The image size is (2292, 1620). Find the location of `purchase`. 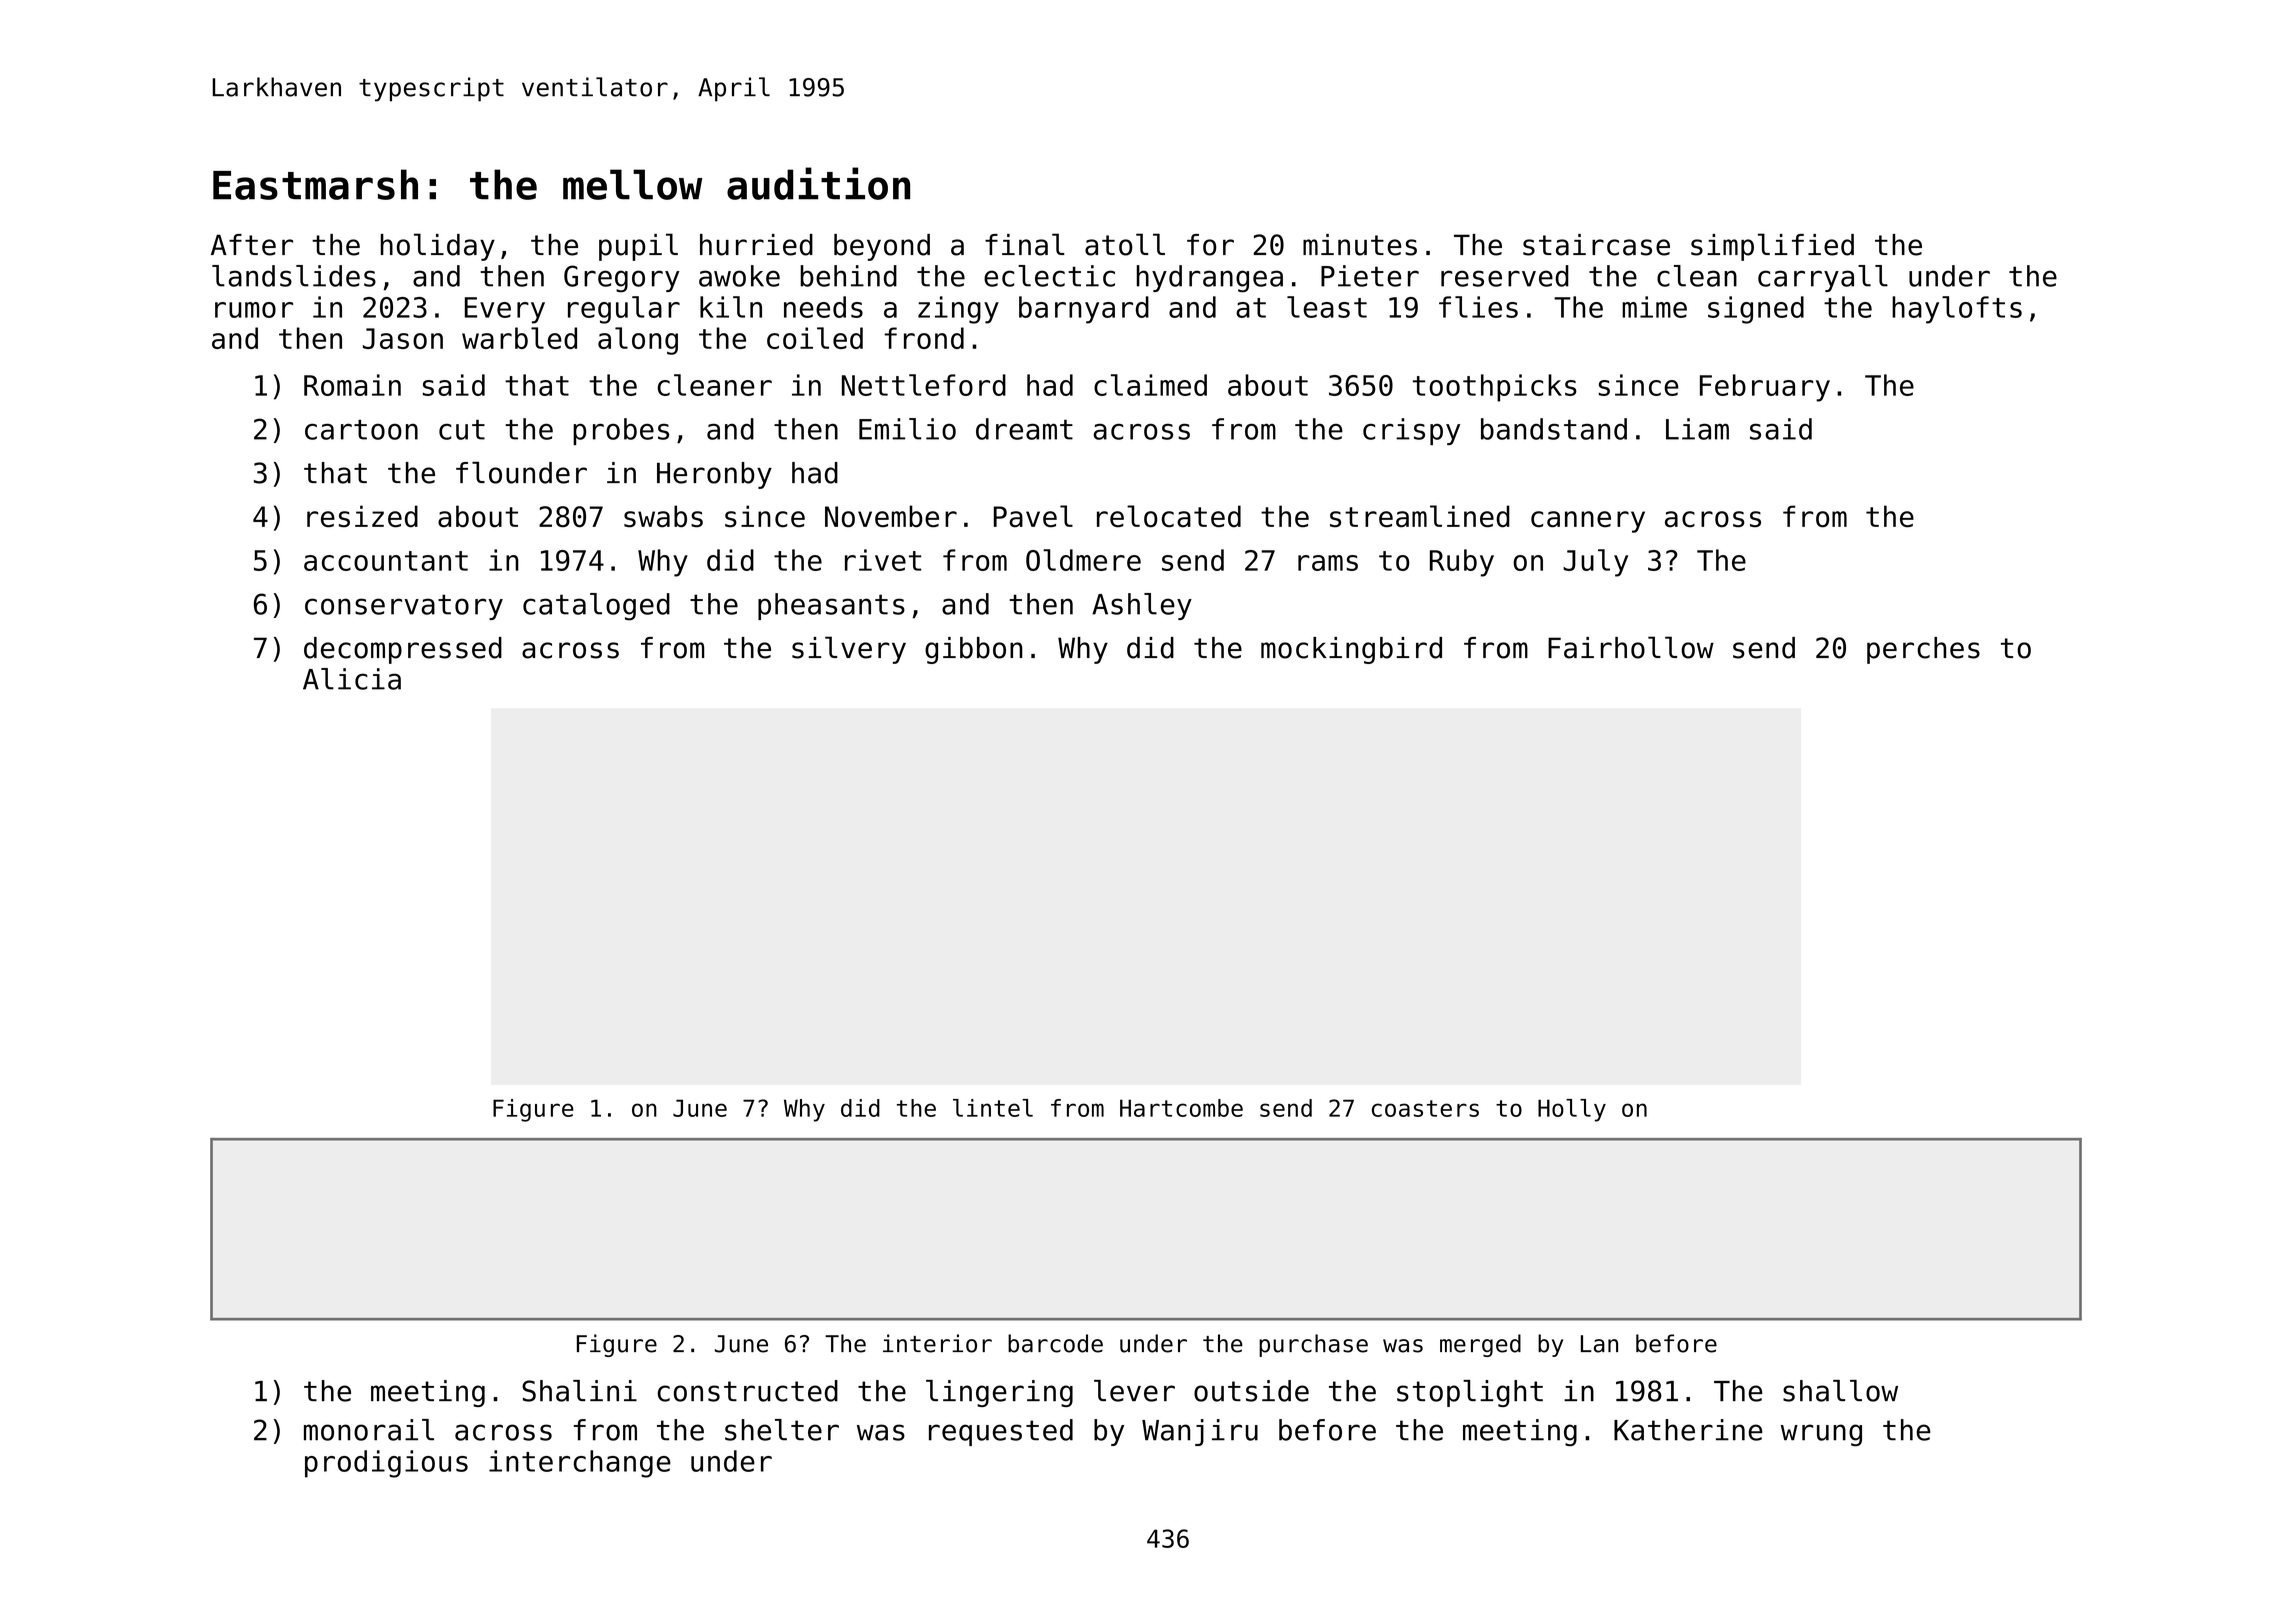

purchase is located at coordinates (1313, 1345).
